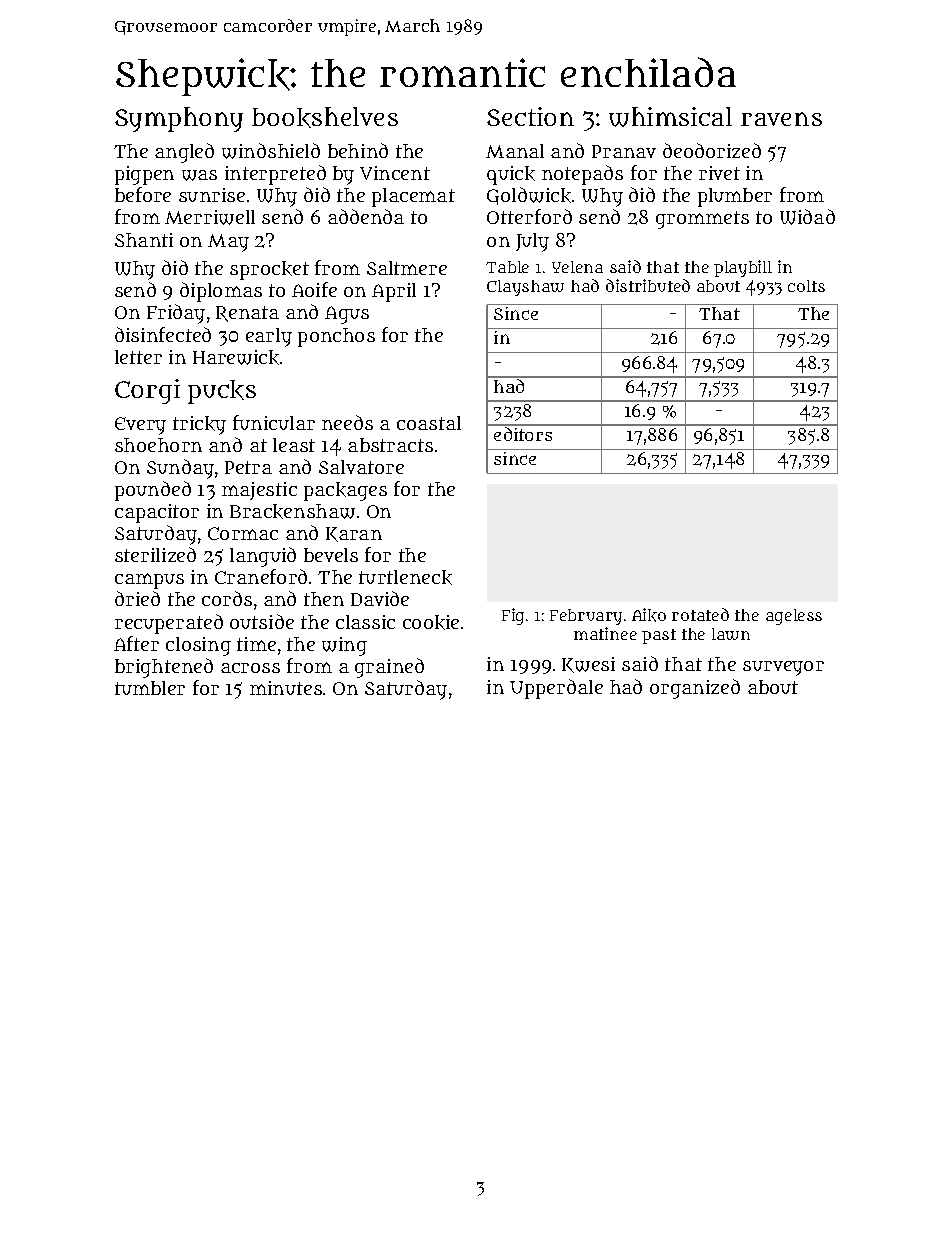 The image size is (952, 1233). What do you see at coordinates (137, 598) in the screenshot?
I see `dried` at bounding box center [137, 598].
